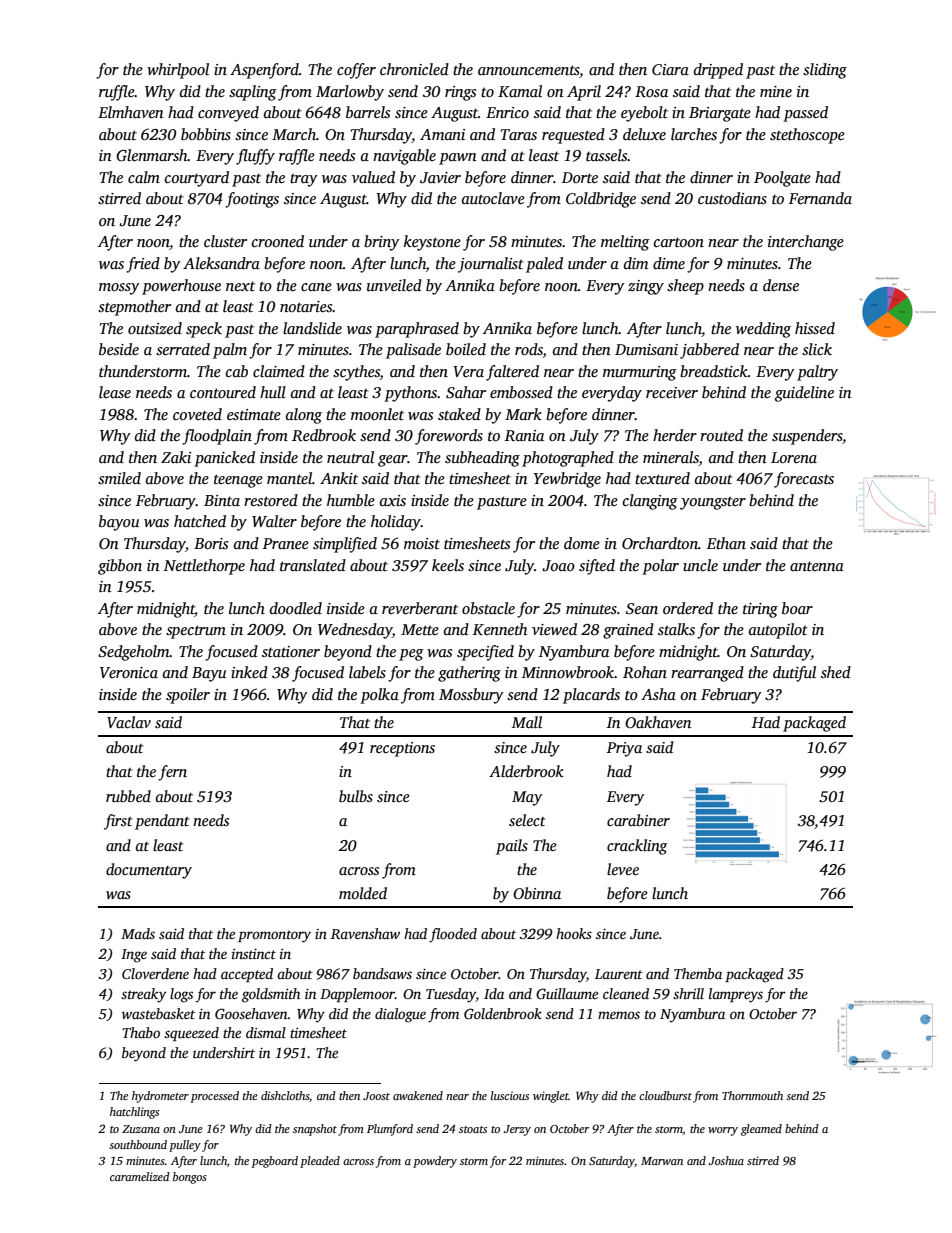  I want to click on Aspenford, so click(264, 71).
